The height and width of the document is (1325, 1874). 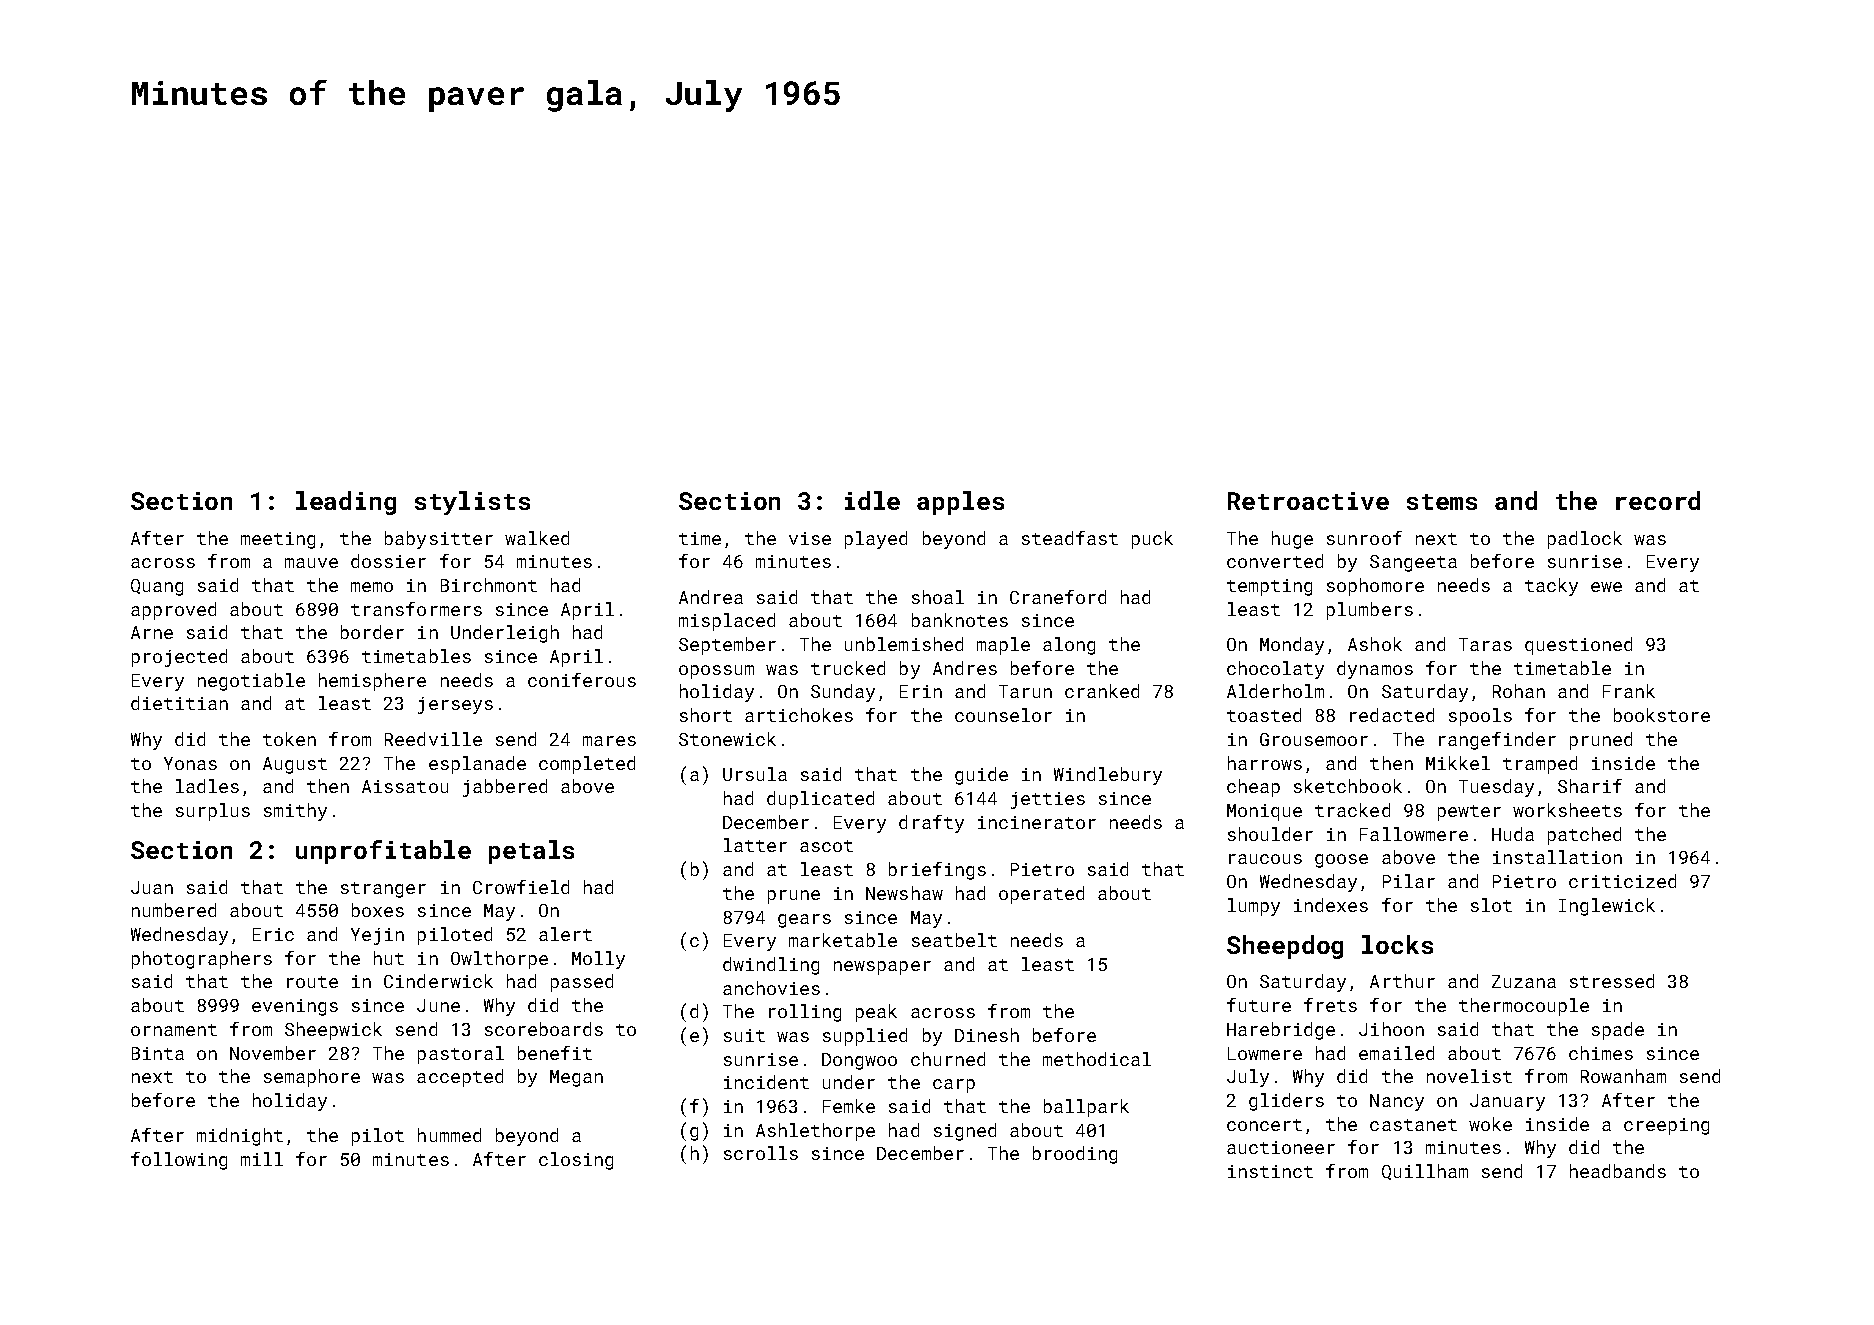 I want to click on Binta, so click(x=158, y=1053).
